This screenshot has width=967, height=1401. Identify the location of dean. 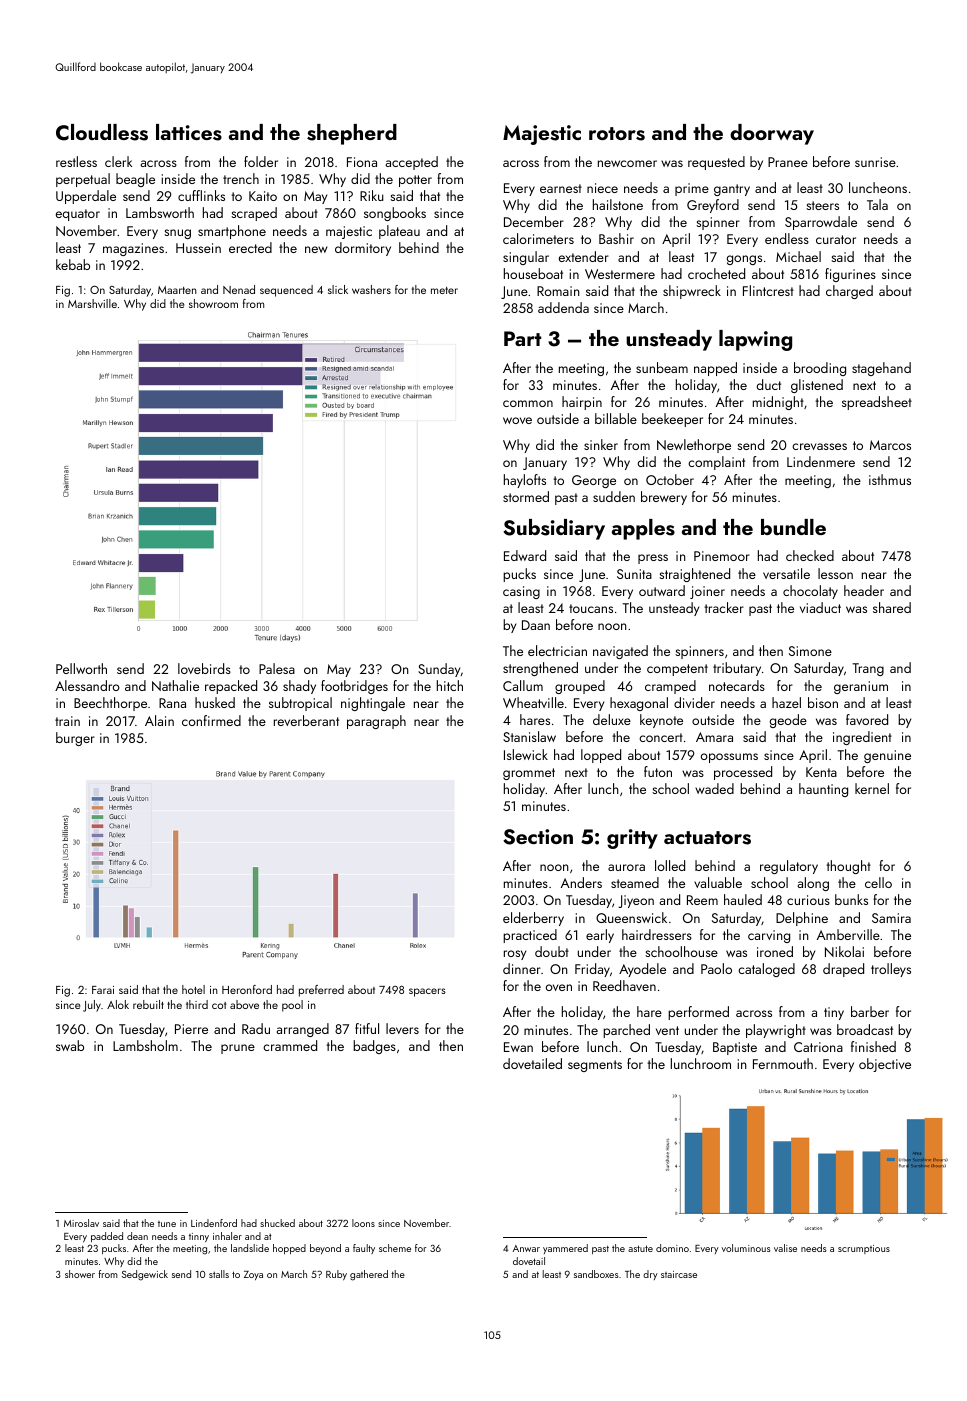
(137, 1236).
